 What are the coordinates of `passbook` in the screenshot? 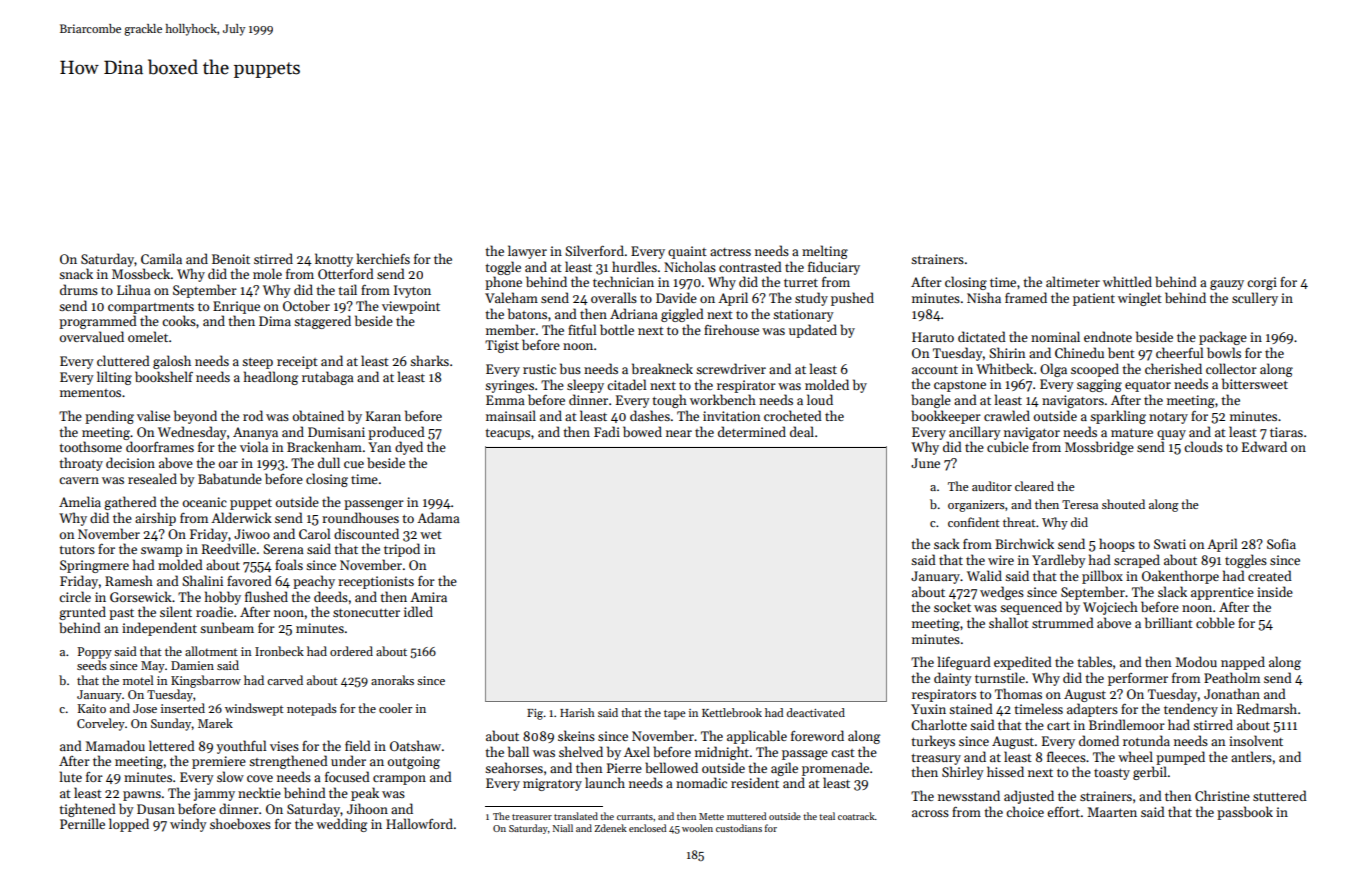 It's located at (1245, 813).
